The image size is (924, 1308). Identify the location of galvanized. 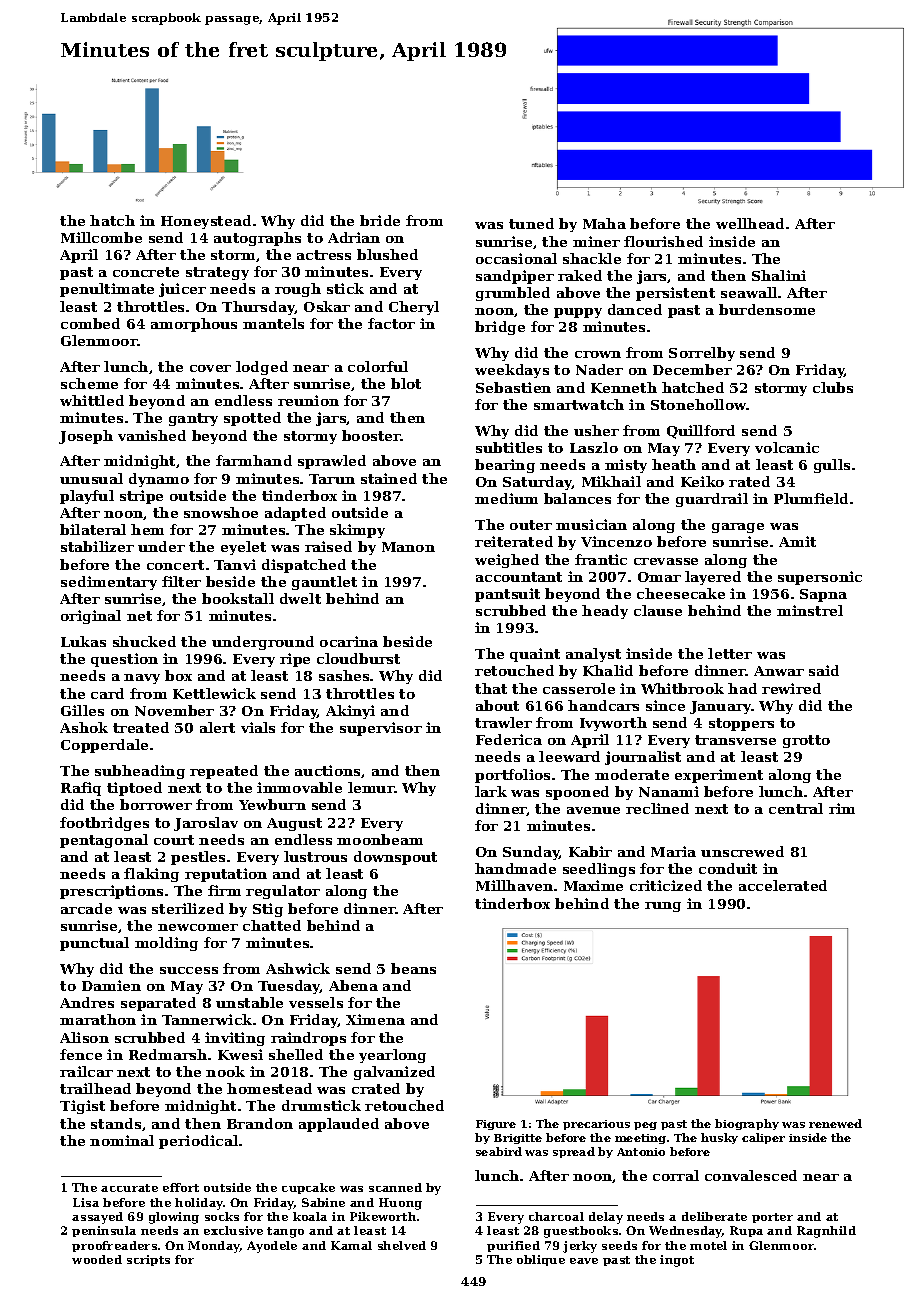
(394, 1073).
